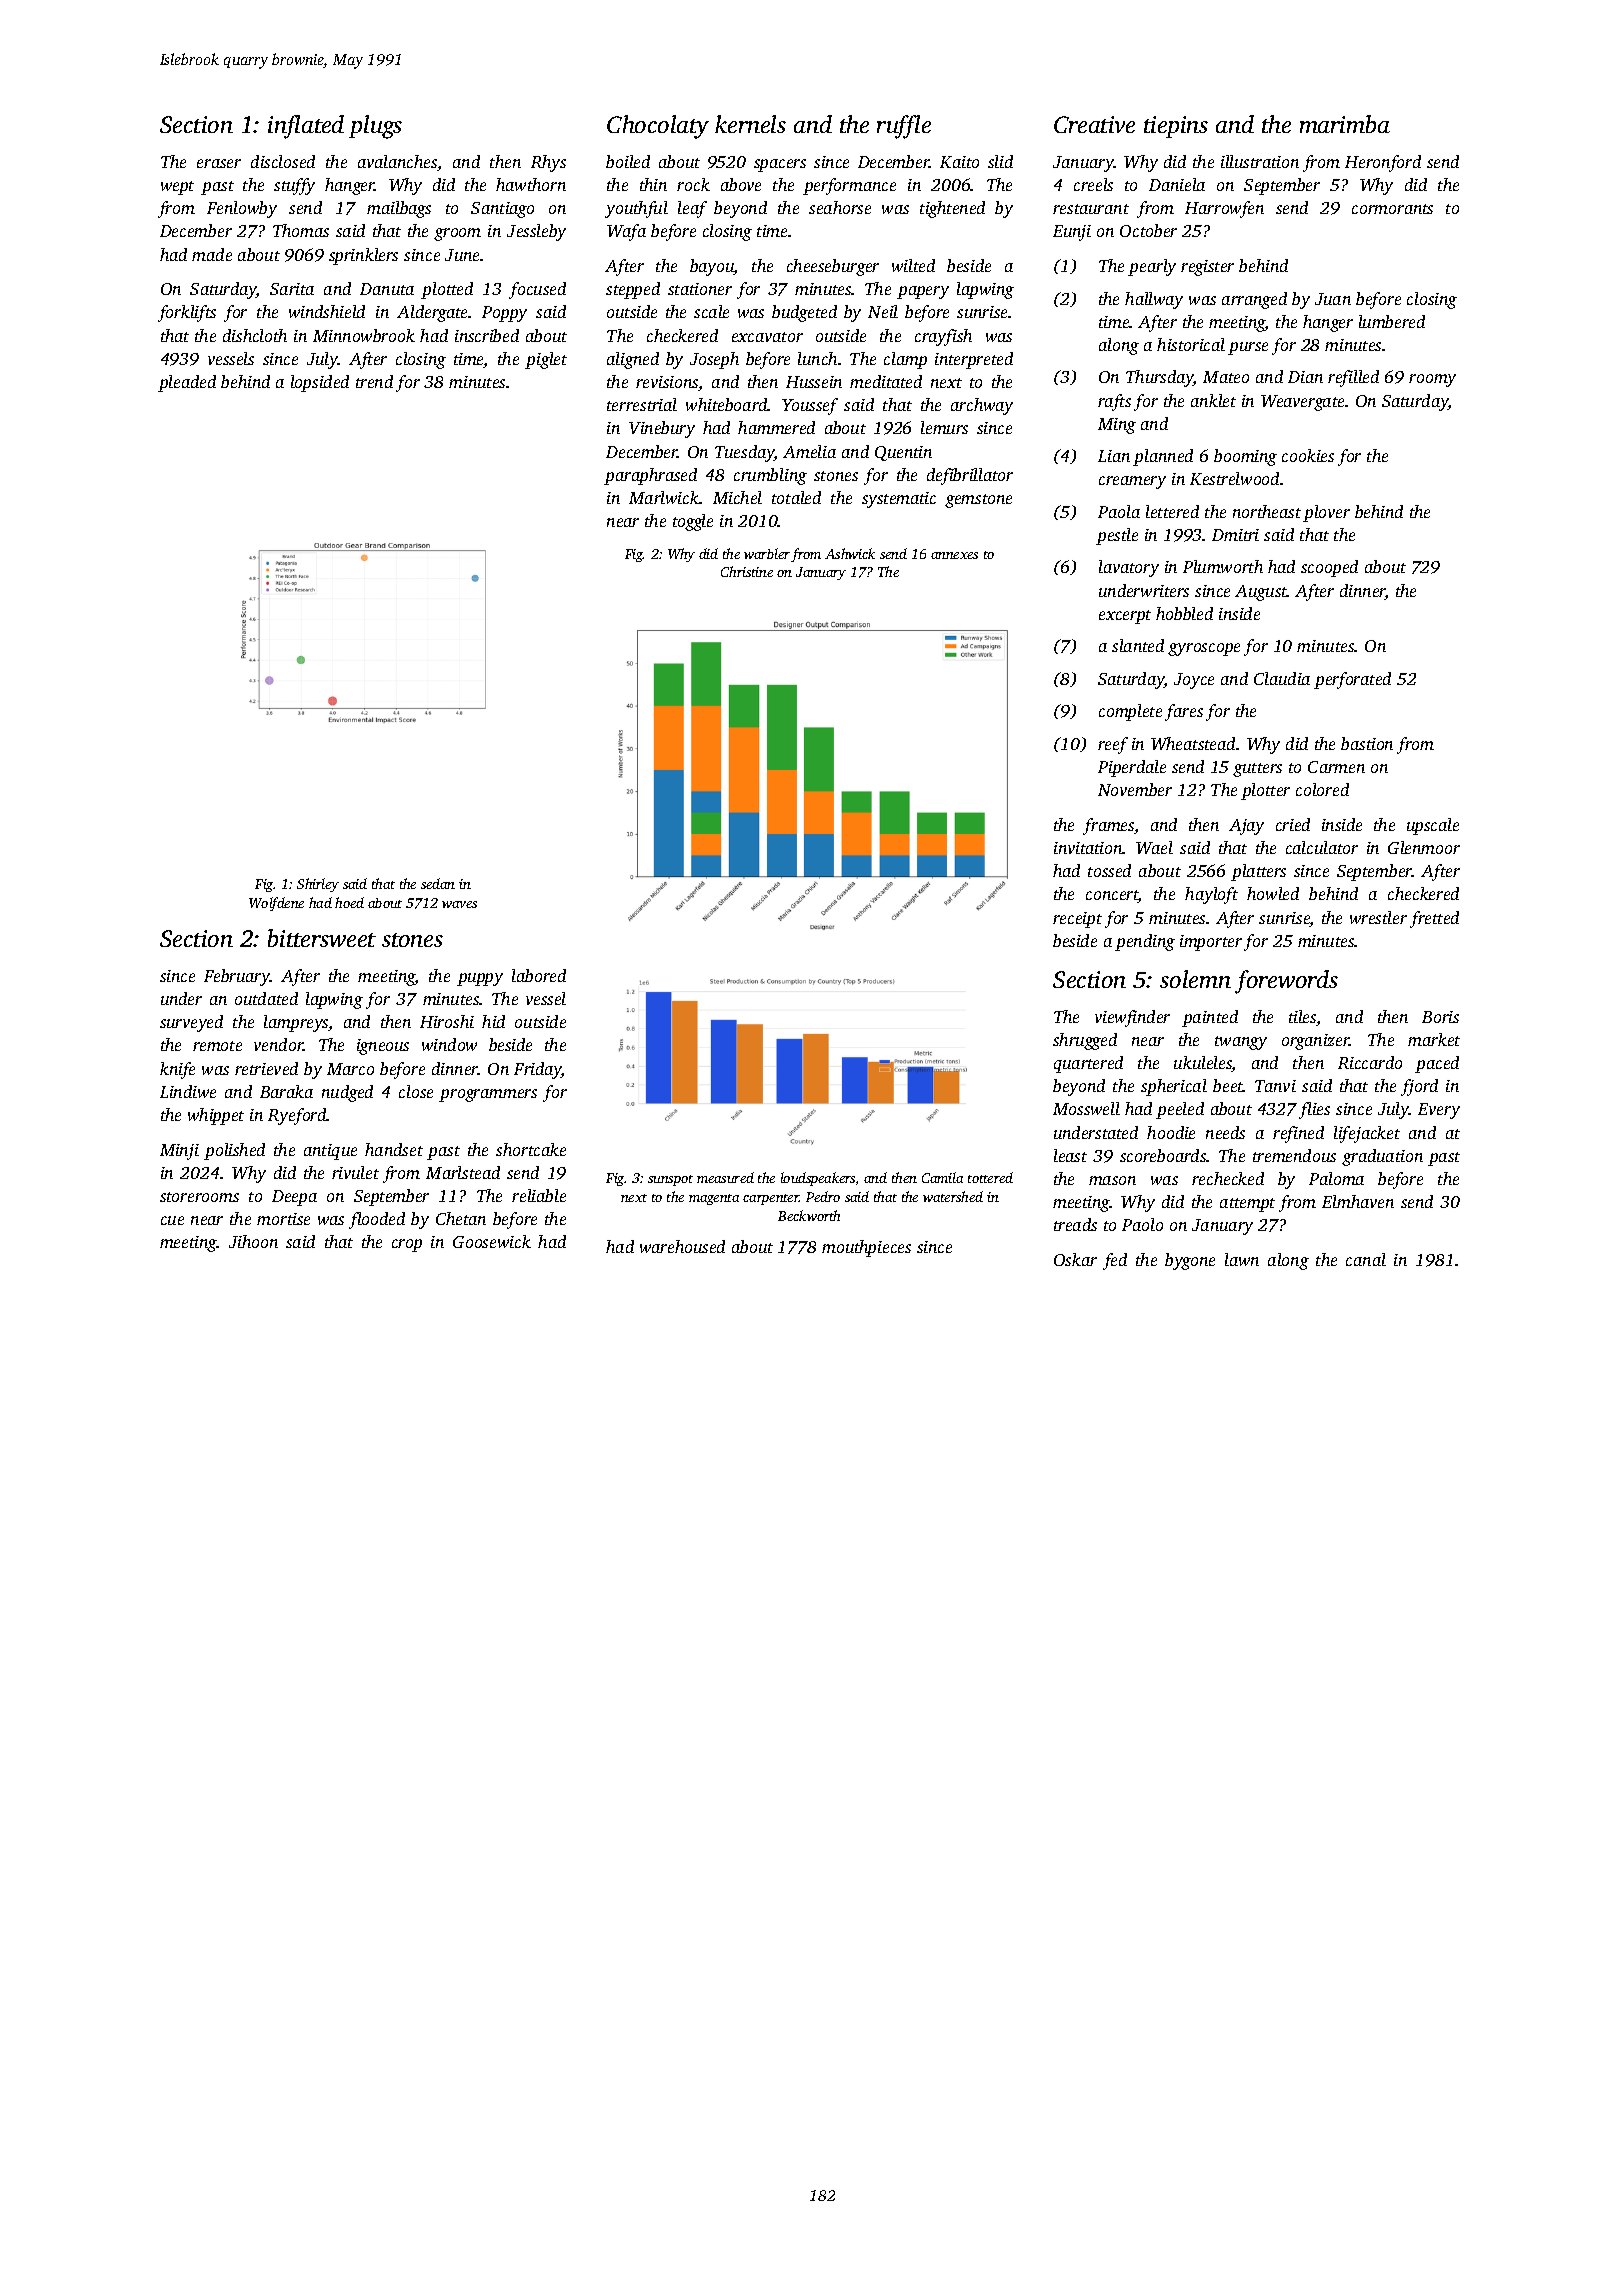 This document has height=2292, width=1620. I want to click on cormorants, so click(1392, 209).
